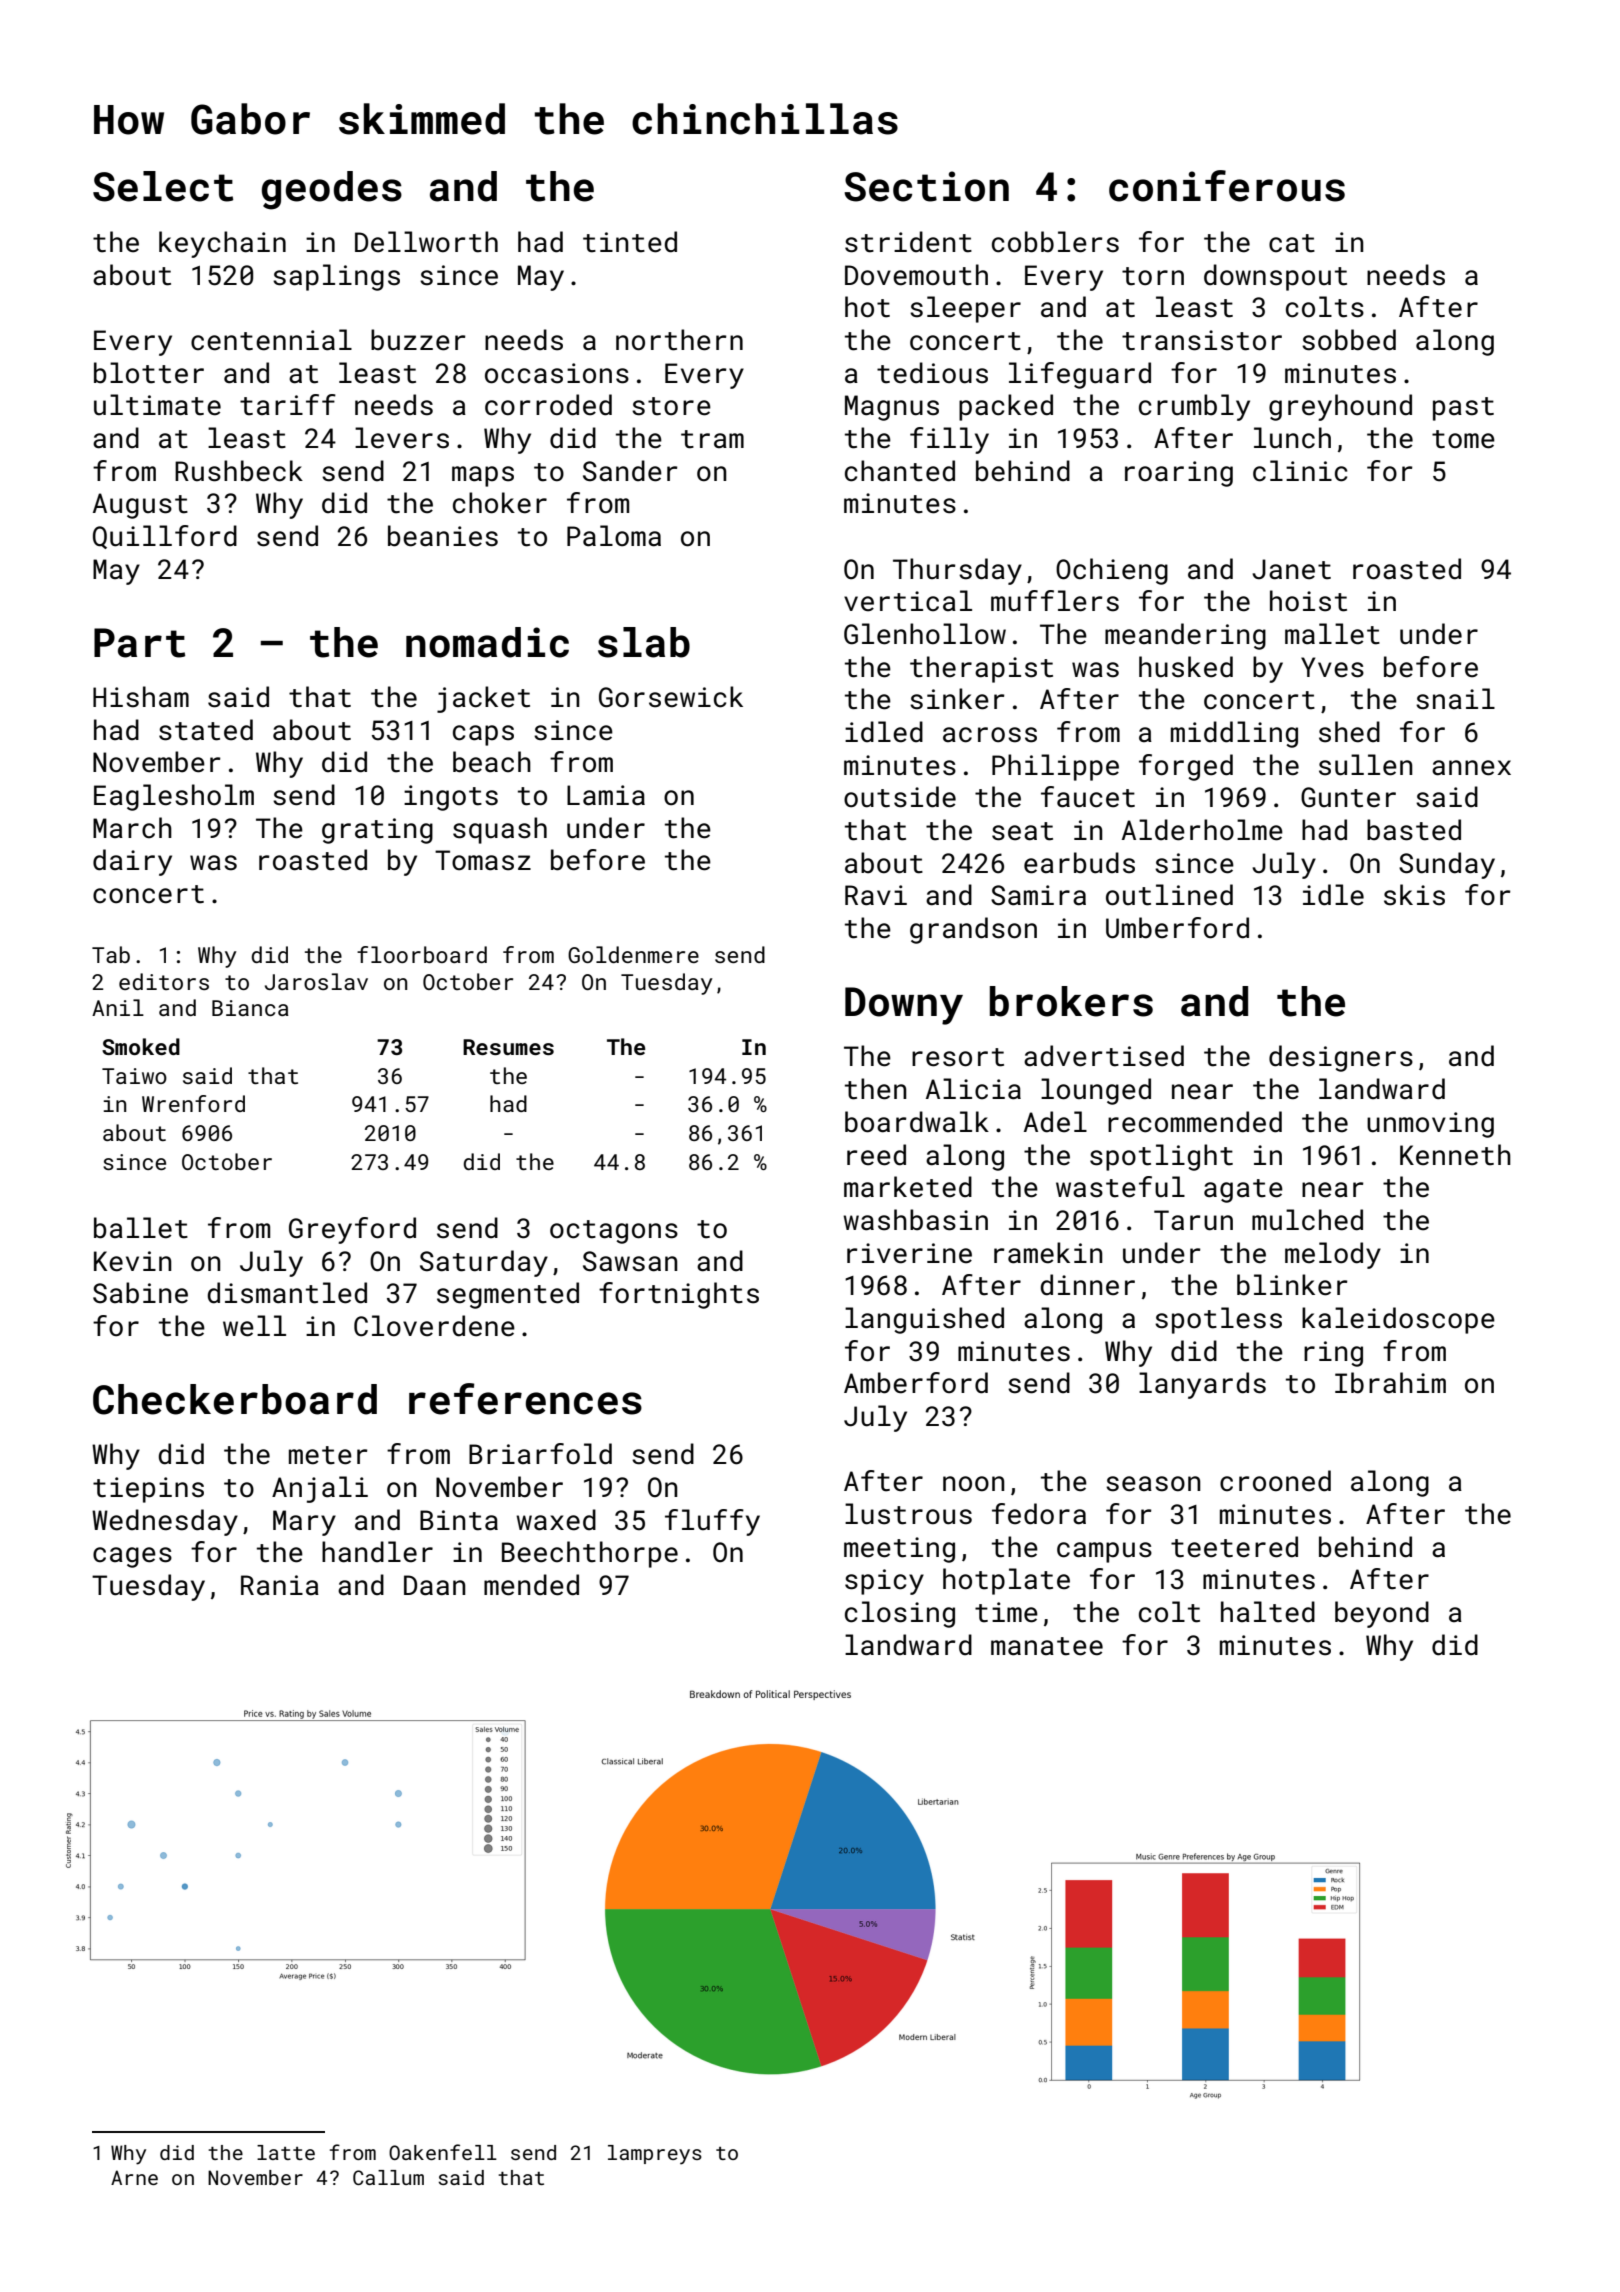  Describe the element at coordinates (222, 244) in the image. I see `keychain` at that location.
